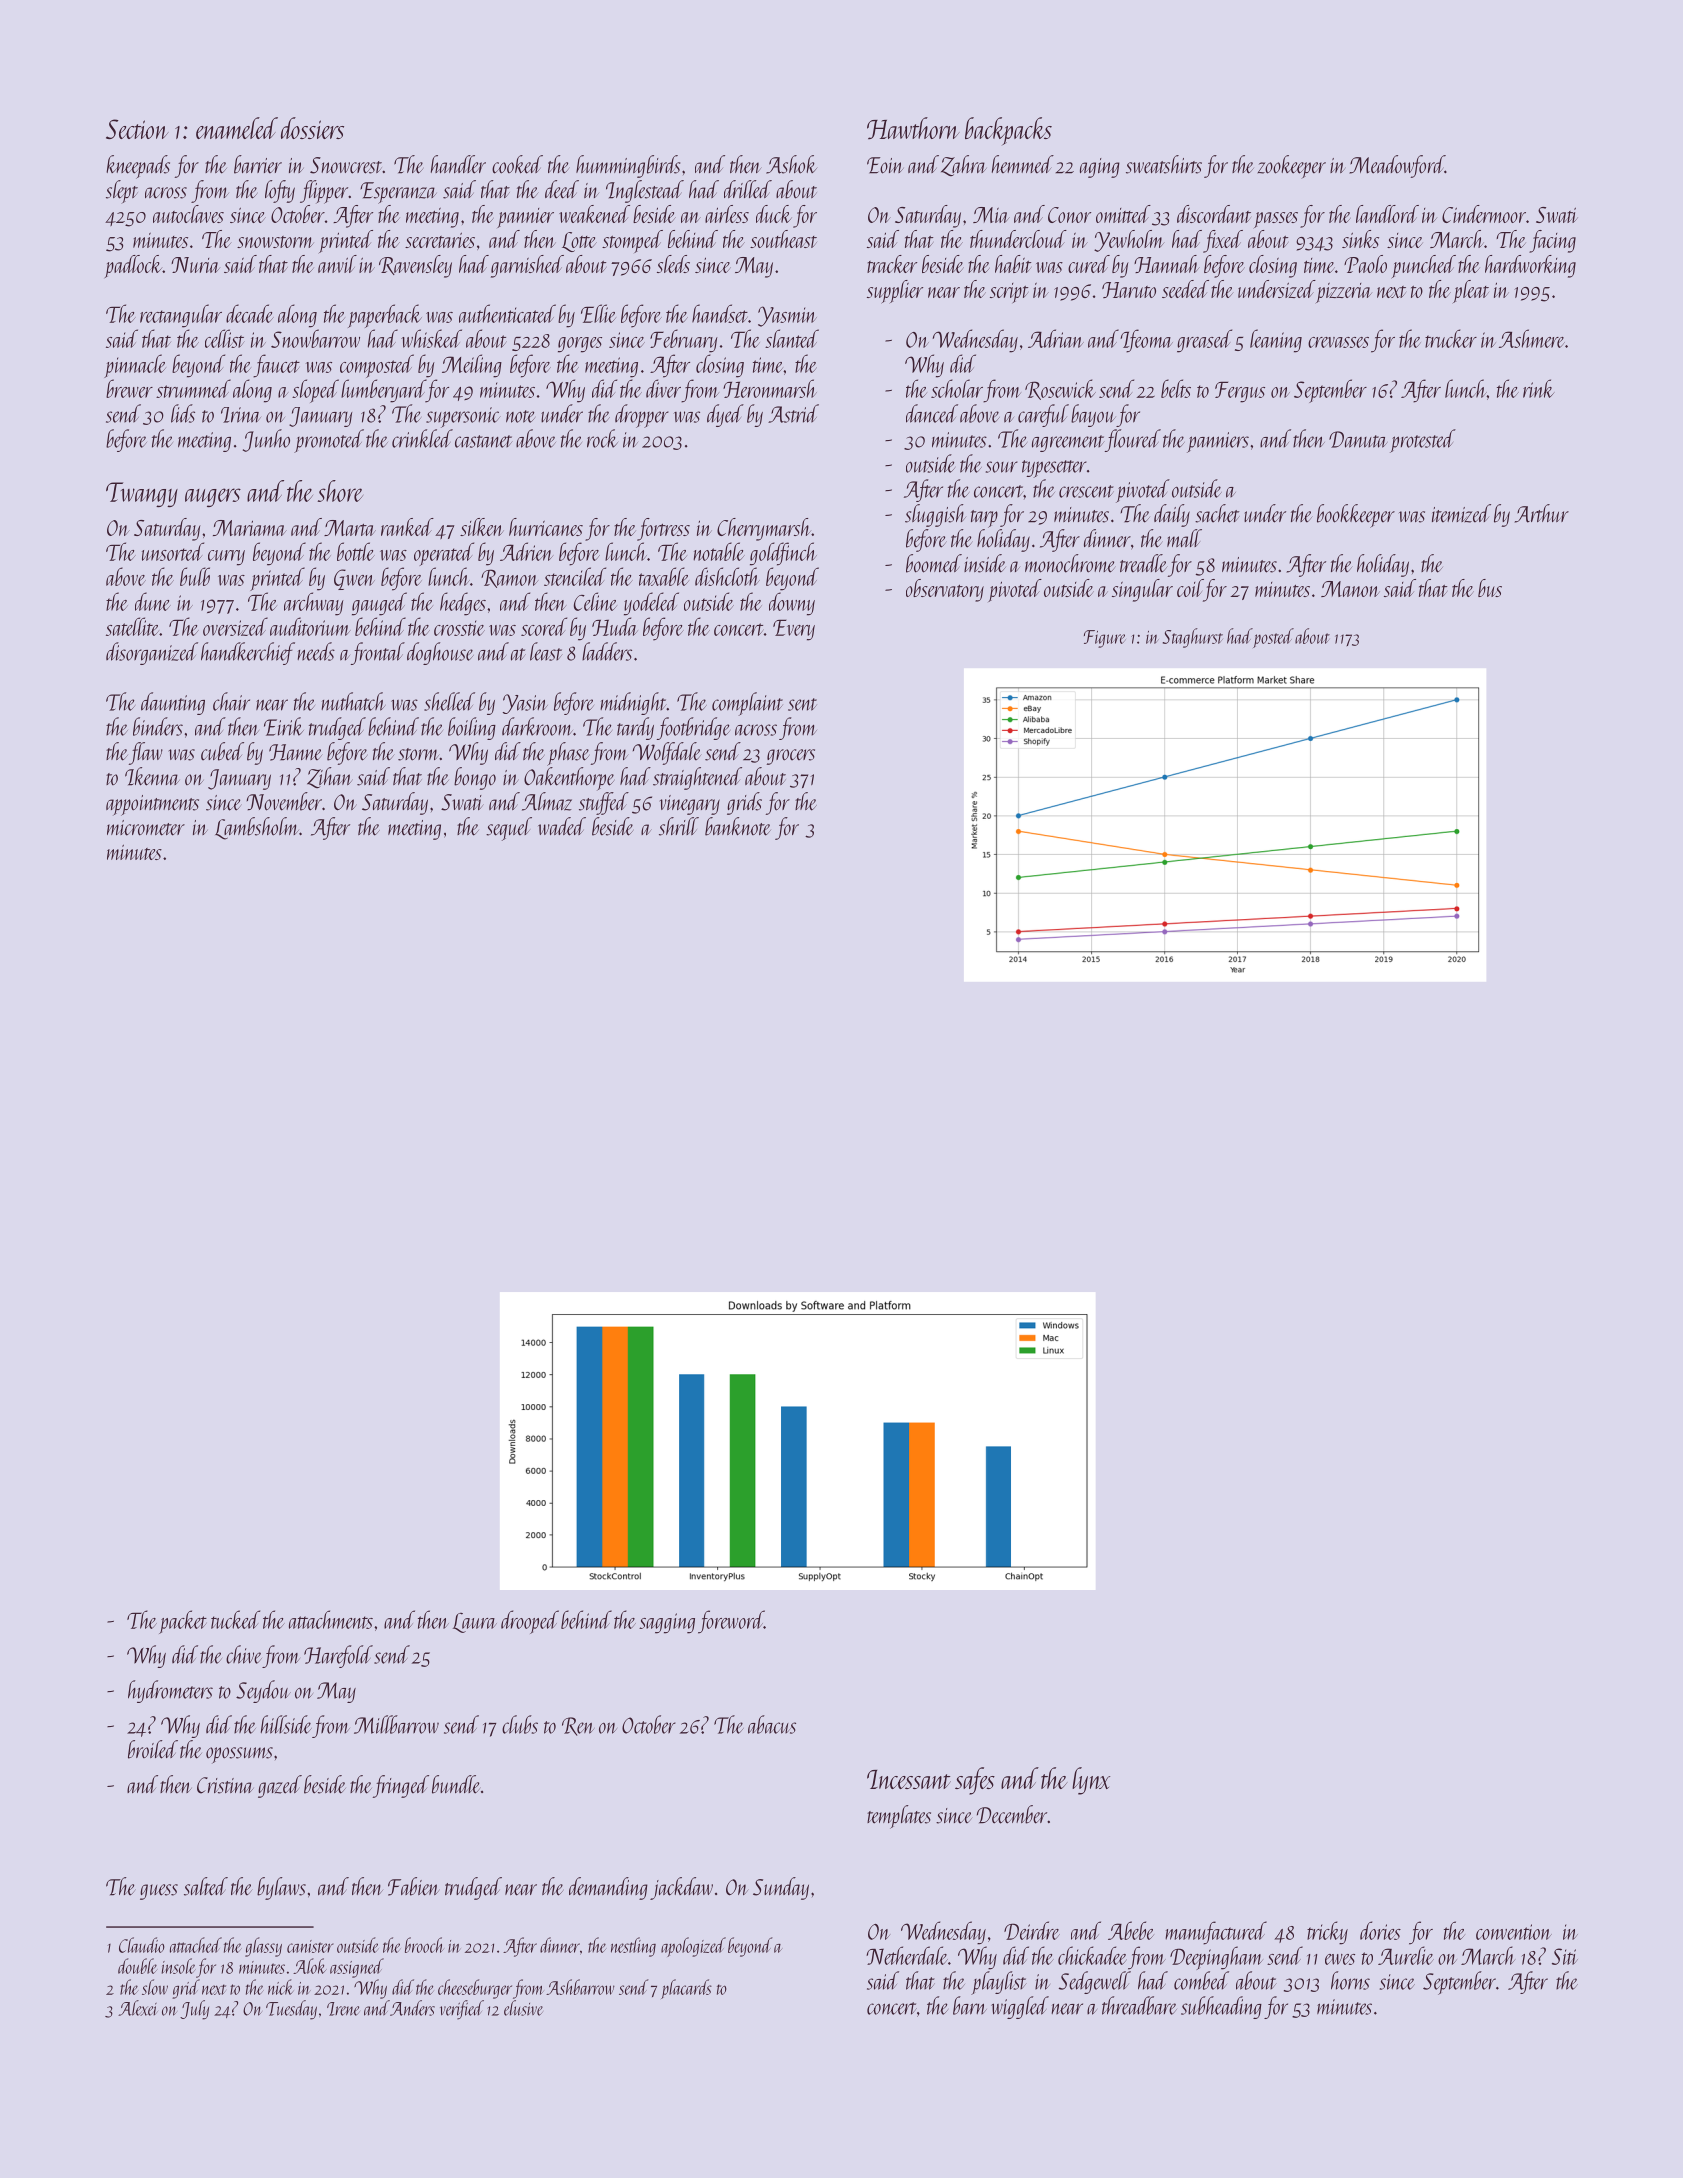 The width and height of the screenshot is (1683, 2178). I want to click on Siti, so click(1565, 1956).
